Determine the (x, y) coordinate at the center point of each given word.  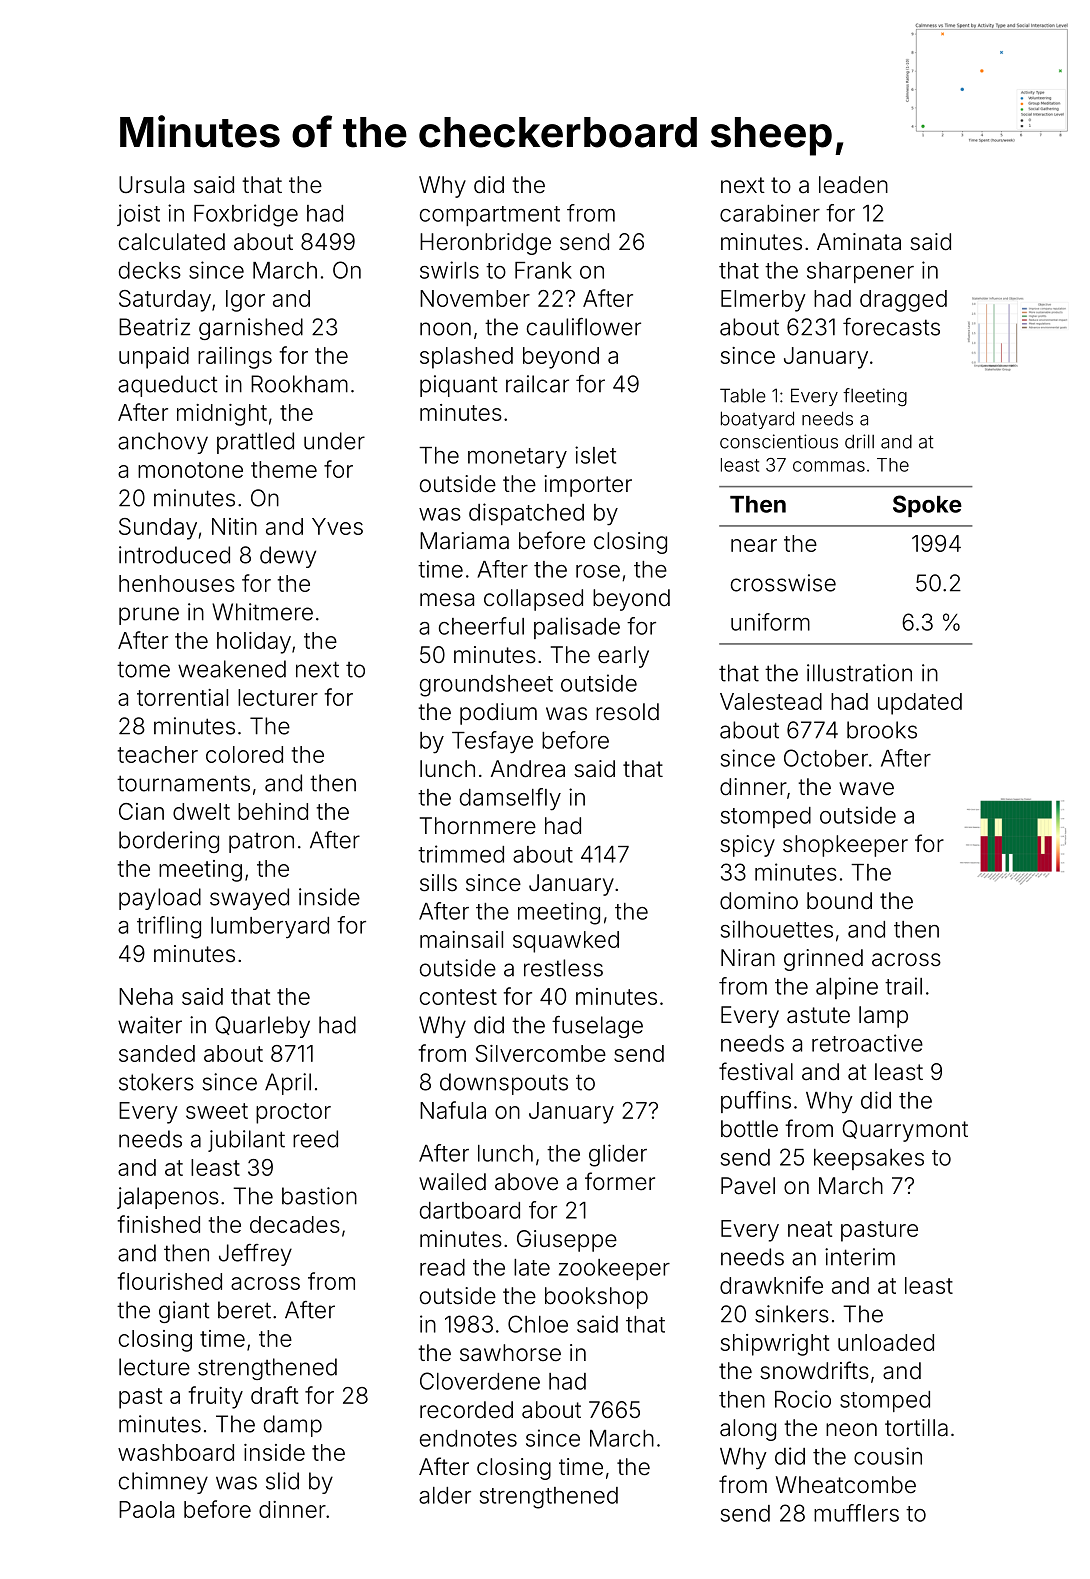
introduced (174, 555)
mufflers (856, 1513)
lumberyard (270, 928)
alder (445, 1495)
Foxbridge (246, 215)
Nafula (453, 1110)
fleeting (875, 397)
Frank (543, 270)
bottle (749, 1129)
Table (743, 395)
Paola (146, 1509)
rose (598, 571)
